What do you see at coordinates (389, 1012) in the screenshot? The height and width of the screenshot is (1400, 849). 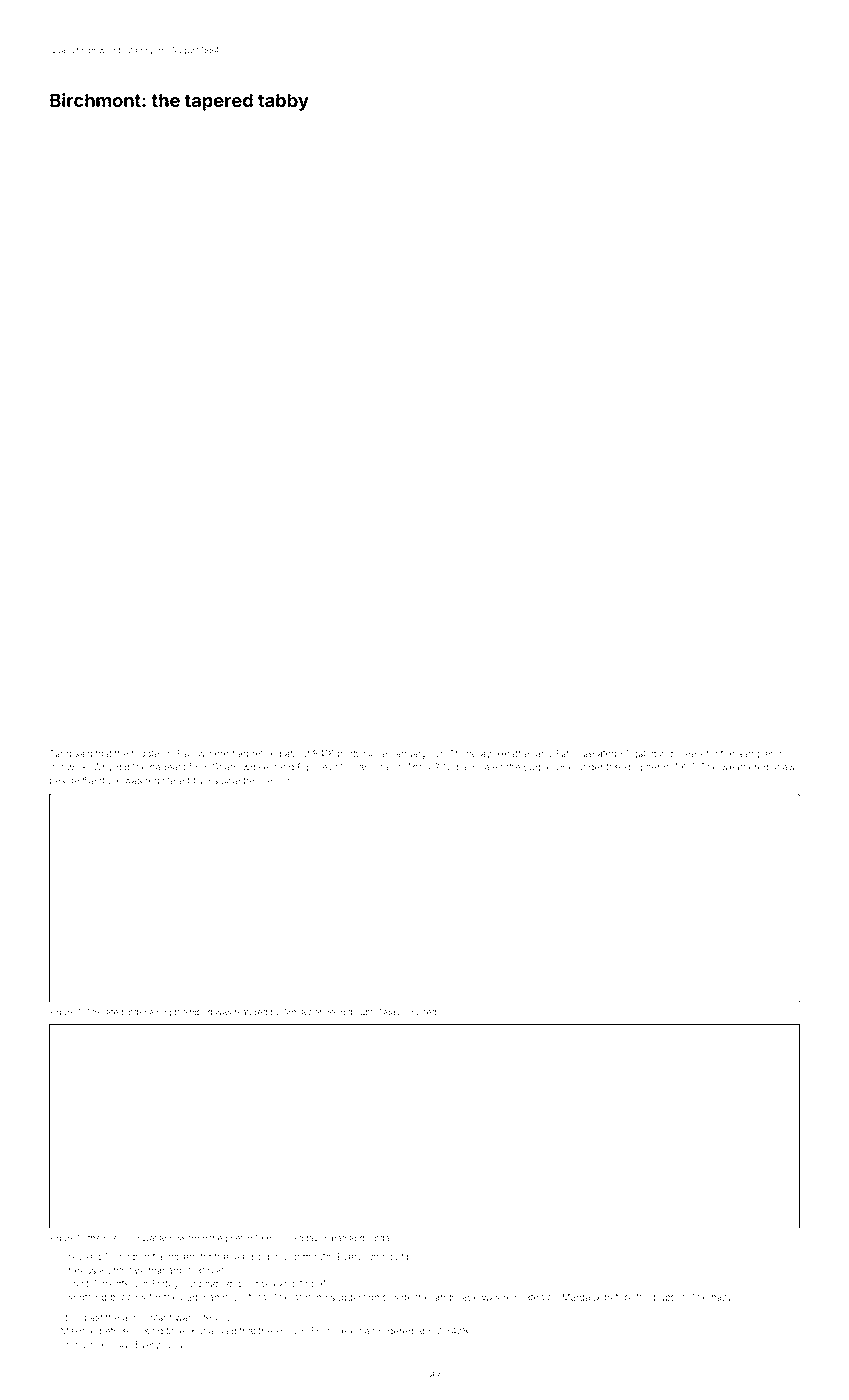 I see `Aarav` at bounding box center [389, 1012].
